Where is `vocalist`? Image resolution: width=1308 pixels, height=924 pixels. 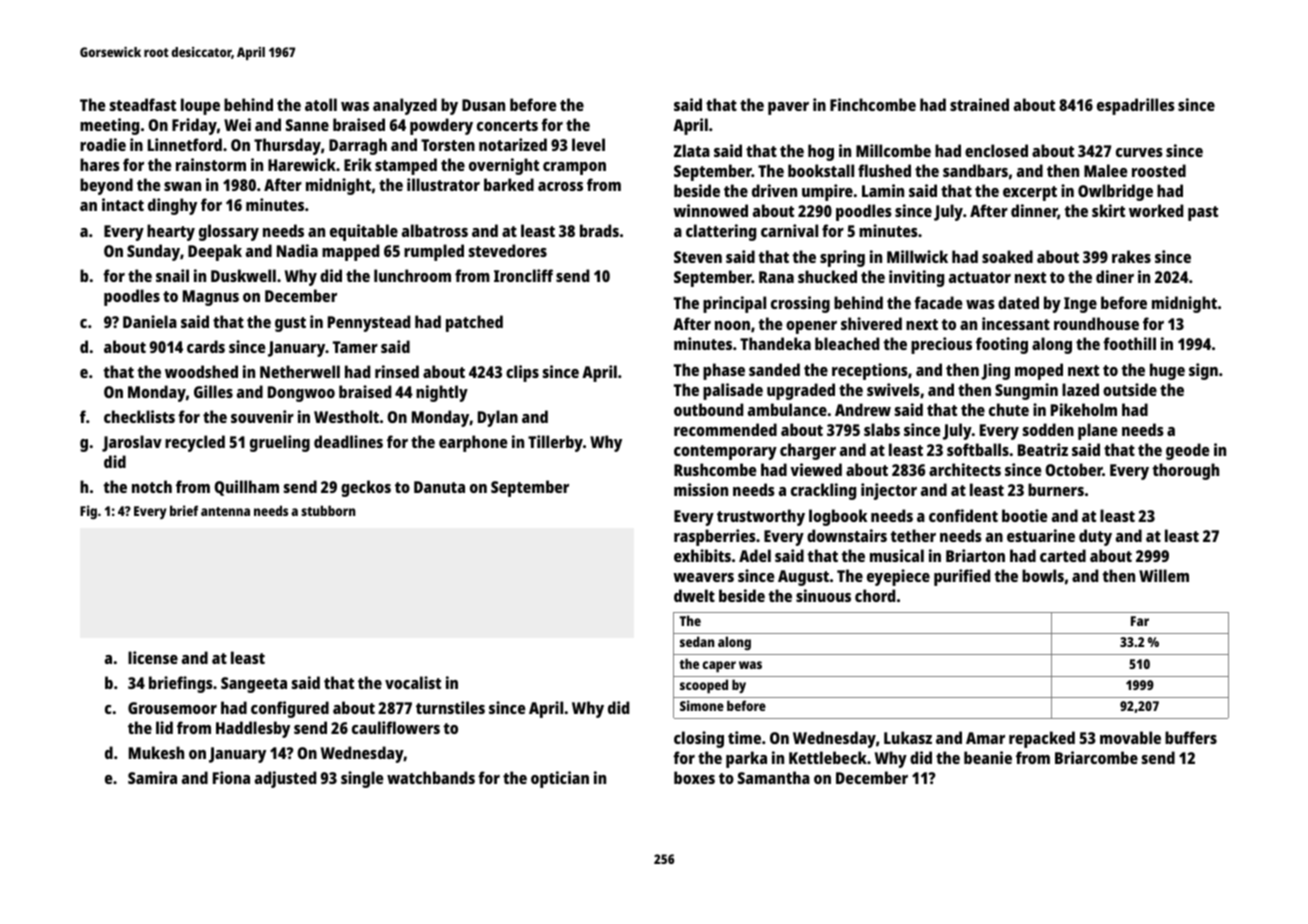 vocalist is located at coordinates (413, 682).
